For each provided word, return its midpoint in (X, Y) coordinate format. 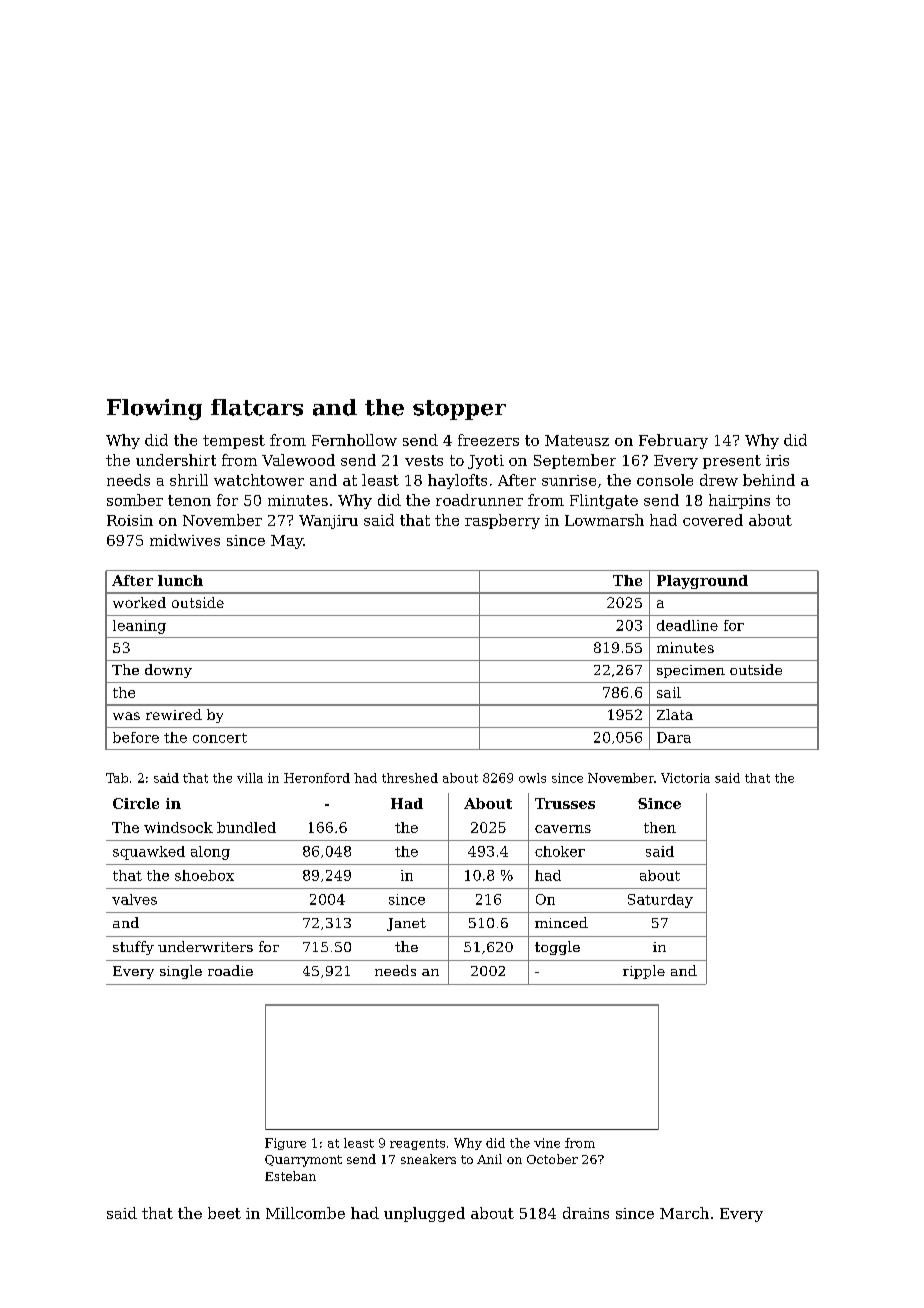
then (660, 827)
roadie (230, 970)
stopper (459, 410)
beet (224, 1213)
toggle (557, 948)
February (673, 441)
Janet (406, 924)
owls (532, 778)
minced (561, 922)
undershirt (176, 460)
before (136, 737)
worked (139, 602)
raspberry (502, 521)
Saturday (660, 901)
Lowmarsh (604, 520)
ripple (644, 972)
